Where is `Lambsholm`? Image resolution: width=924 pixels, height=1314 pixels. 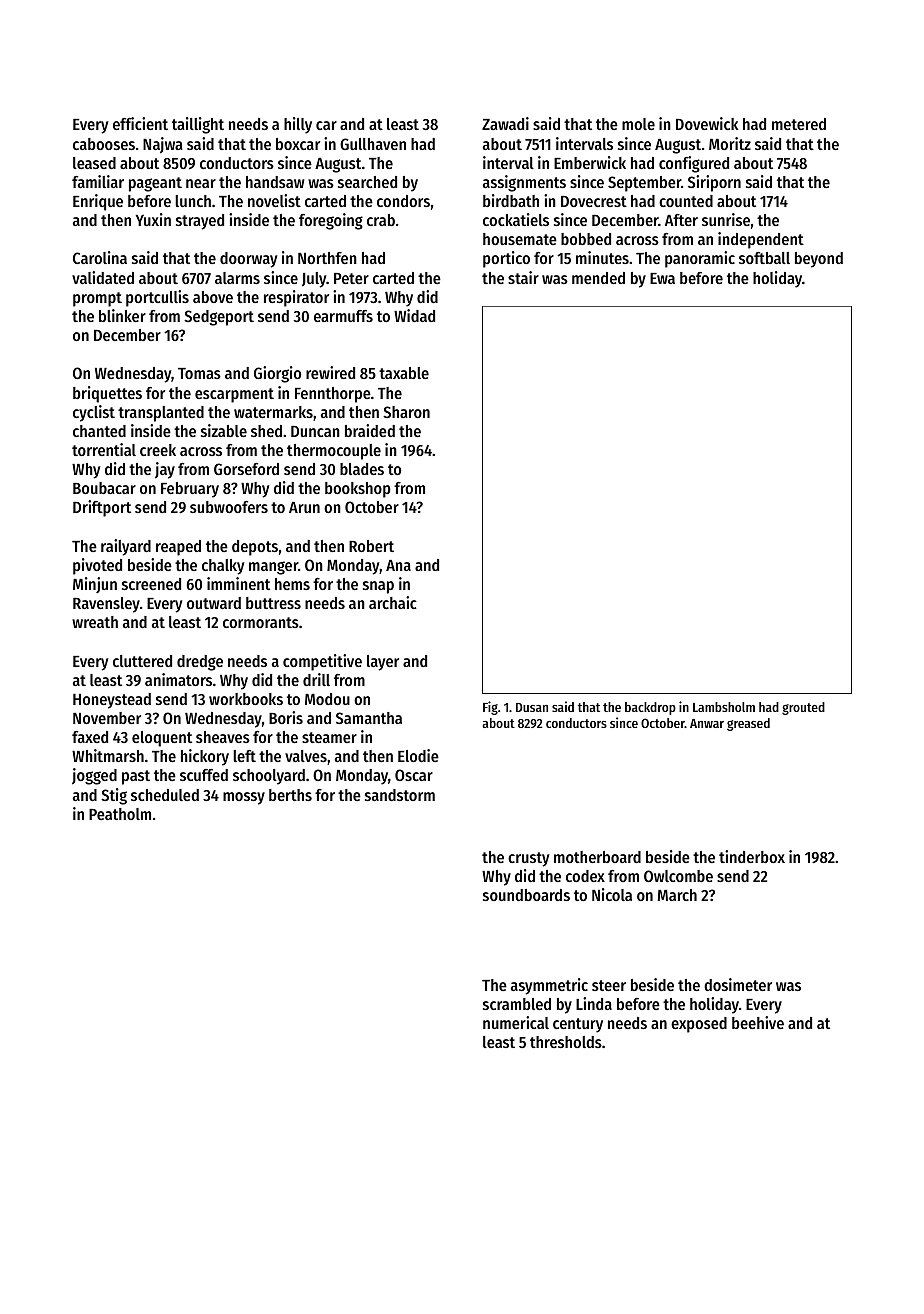
Lambsholm is located at coordinates (724, 707).
